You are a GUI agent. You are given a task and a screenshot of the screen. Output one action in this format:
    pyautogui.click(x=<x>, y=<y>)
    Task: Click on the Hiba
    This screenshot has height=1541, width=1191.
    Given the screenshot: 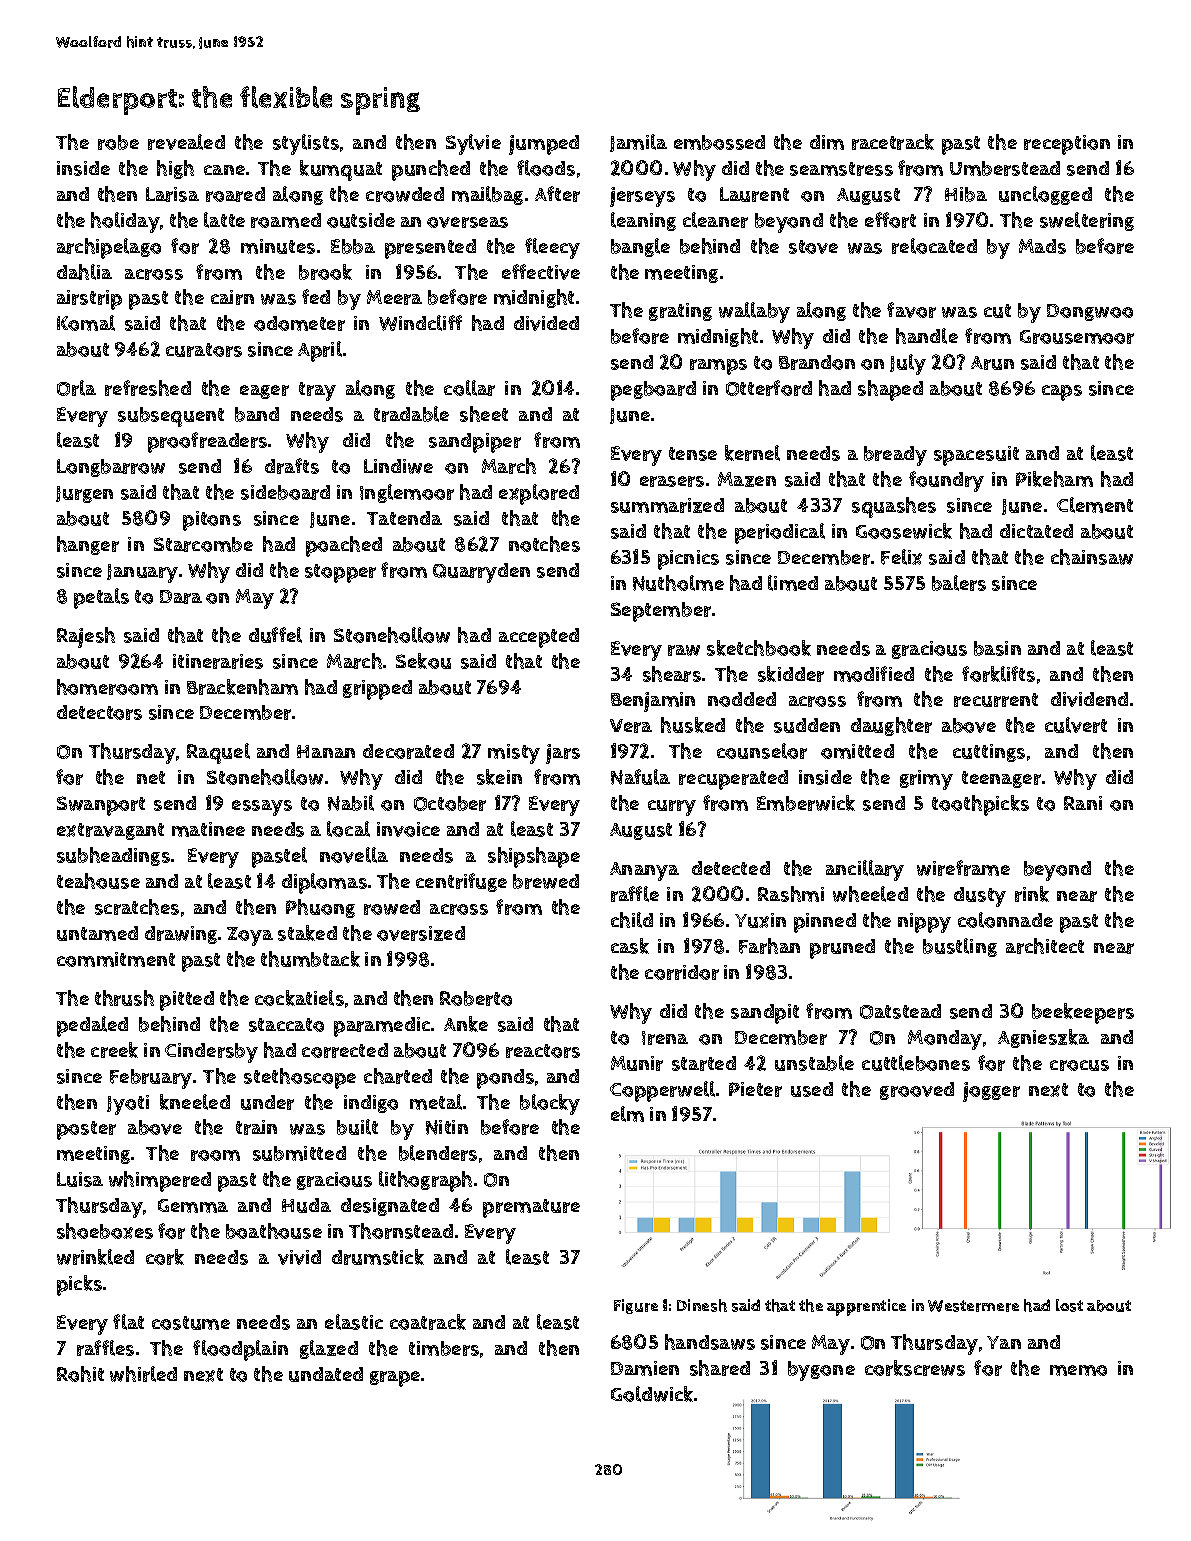 What is the action you would take?
    pyautogui.click(x=966, y=194)
